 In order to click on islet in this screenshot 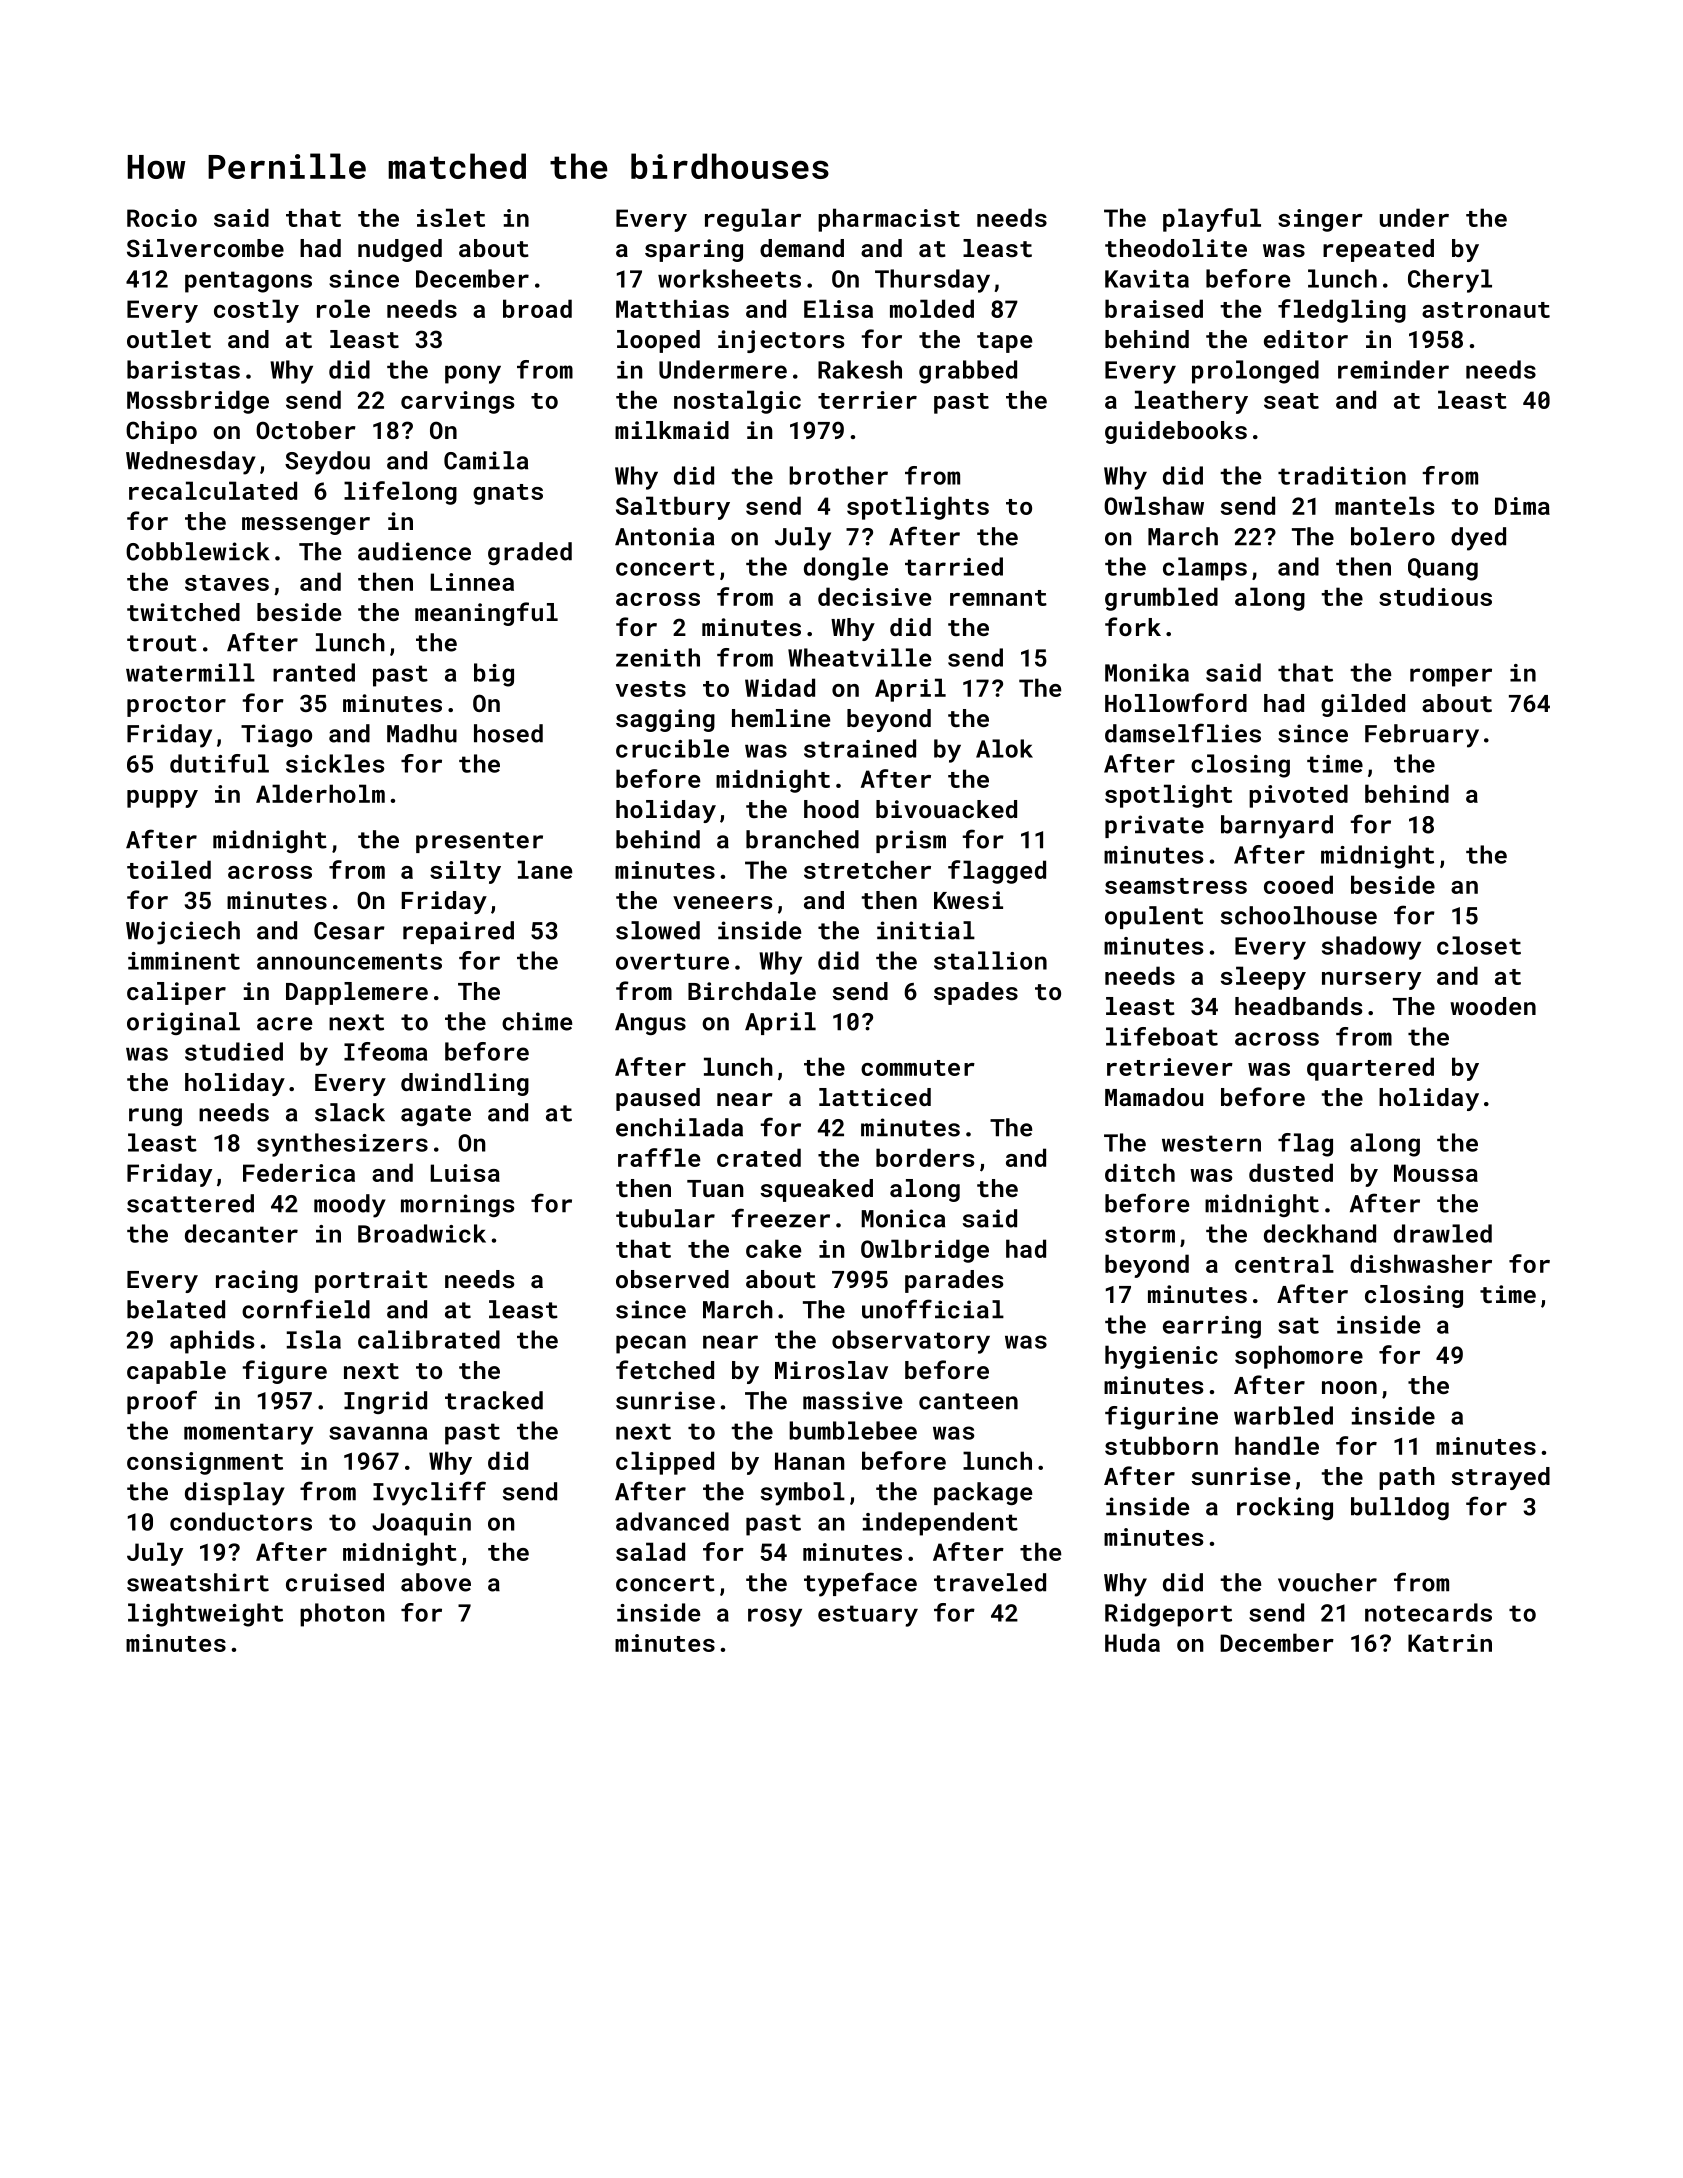, I will do `click(451, 217)`.
